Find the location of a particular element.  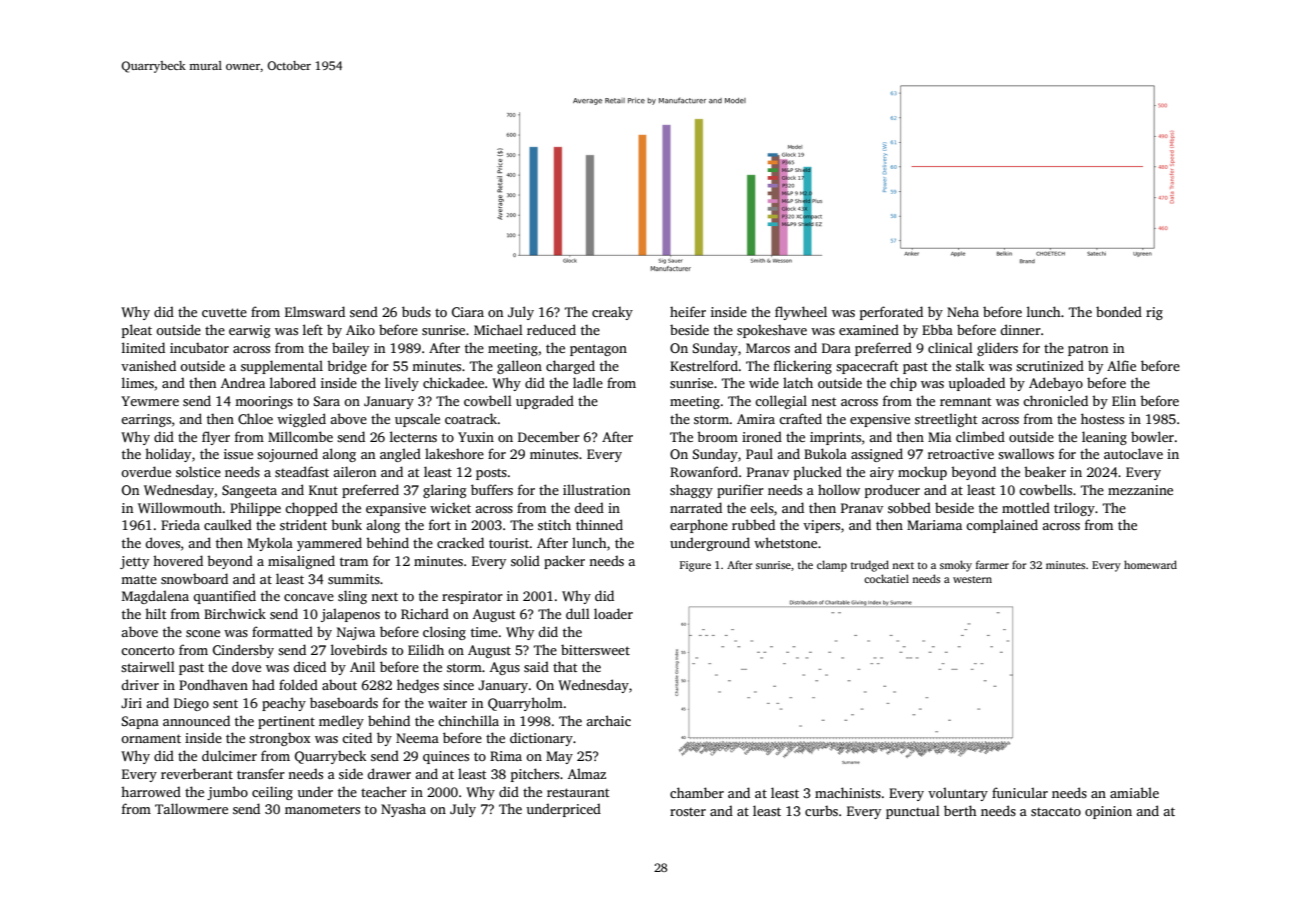

Adebayo is located at coordinates (1056, 384).
